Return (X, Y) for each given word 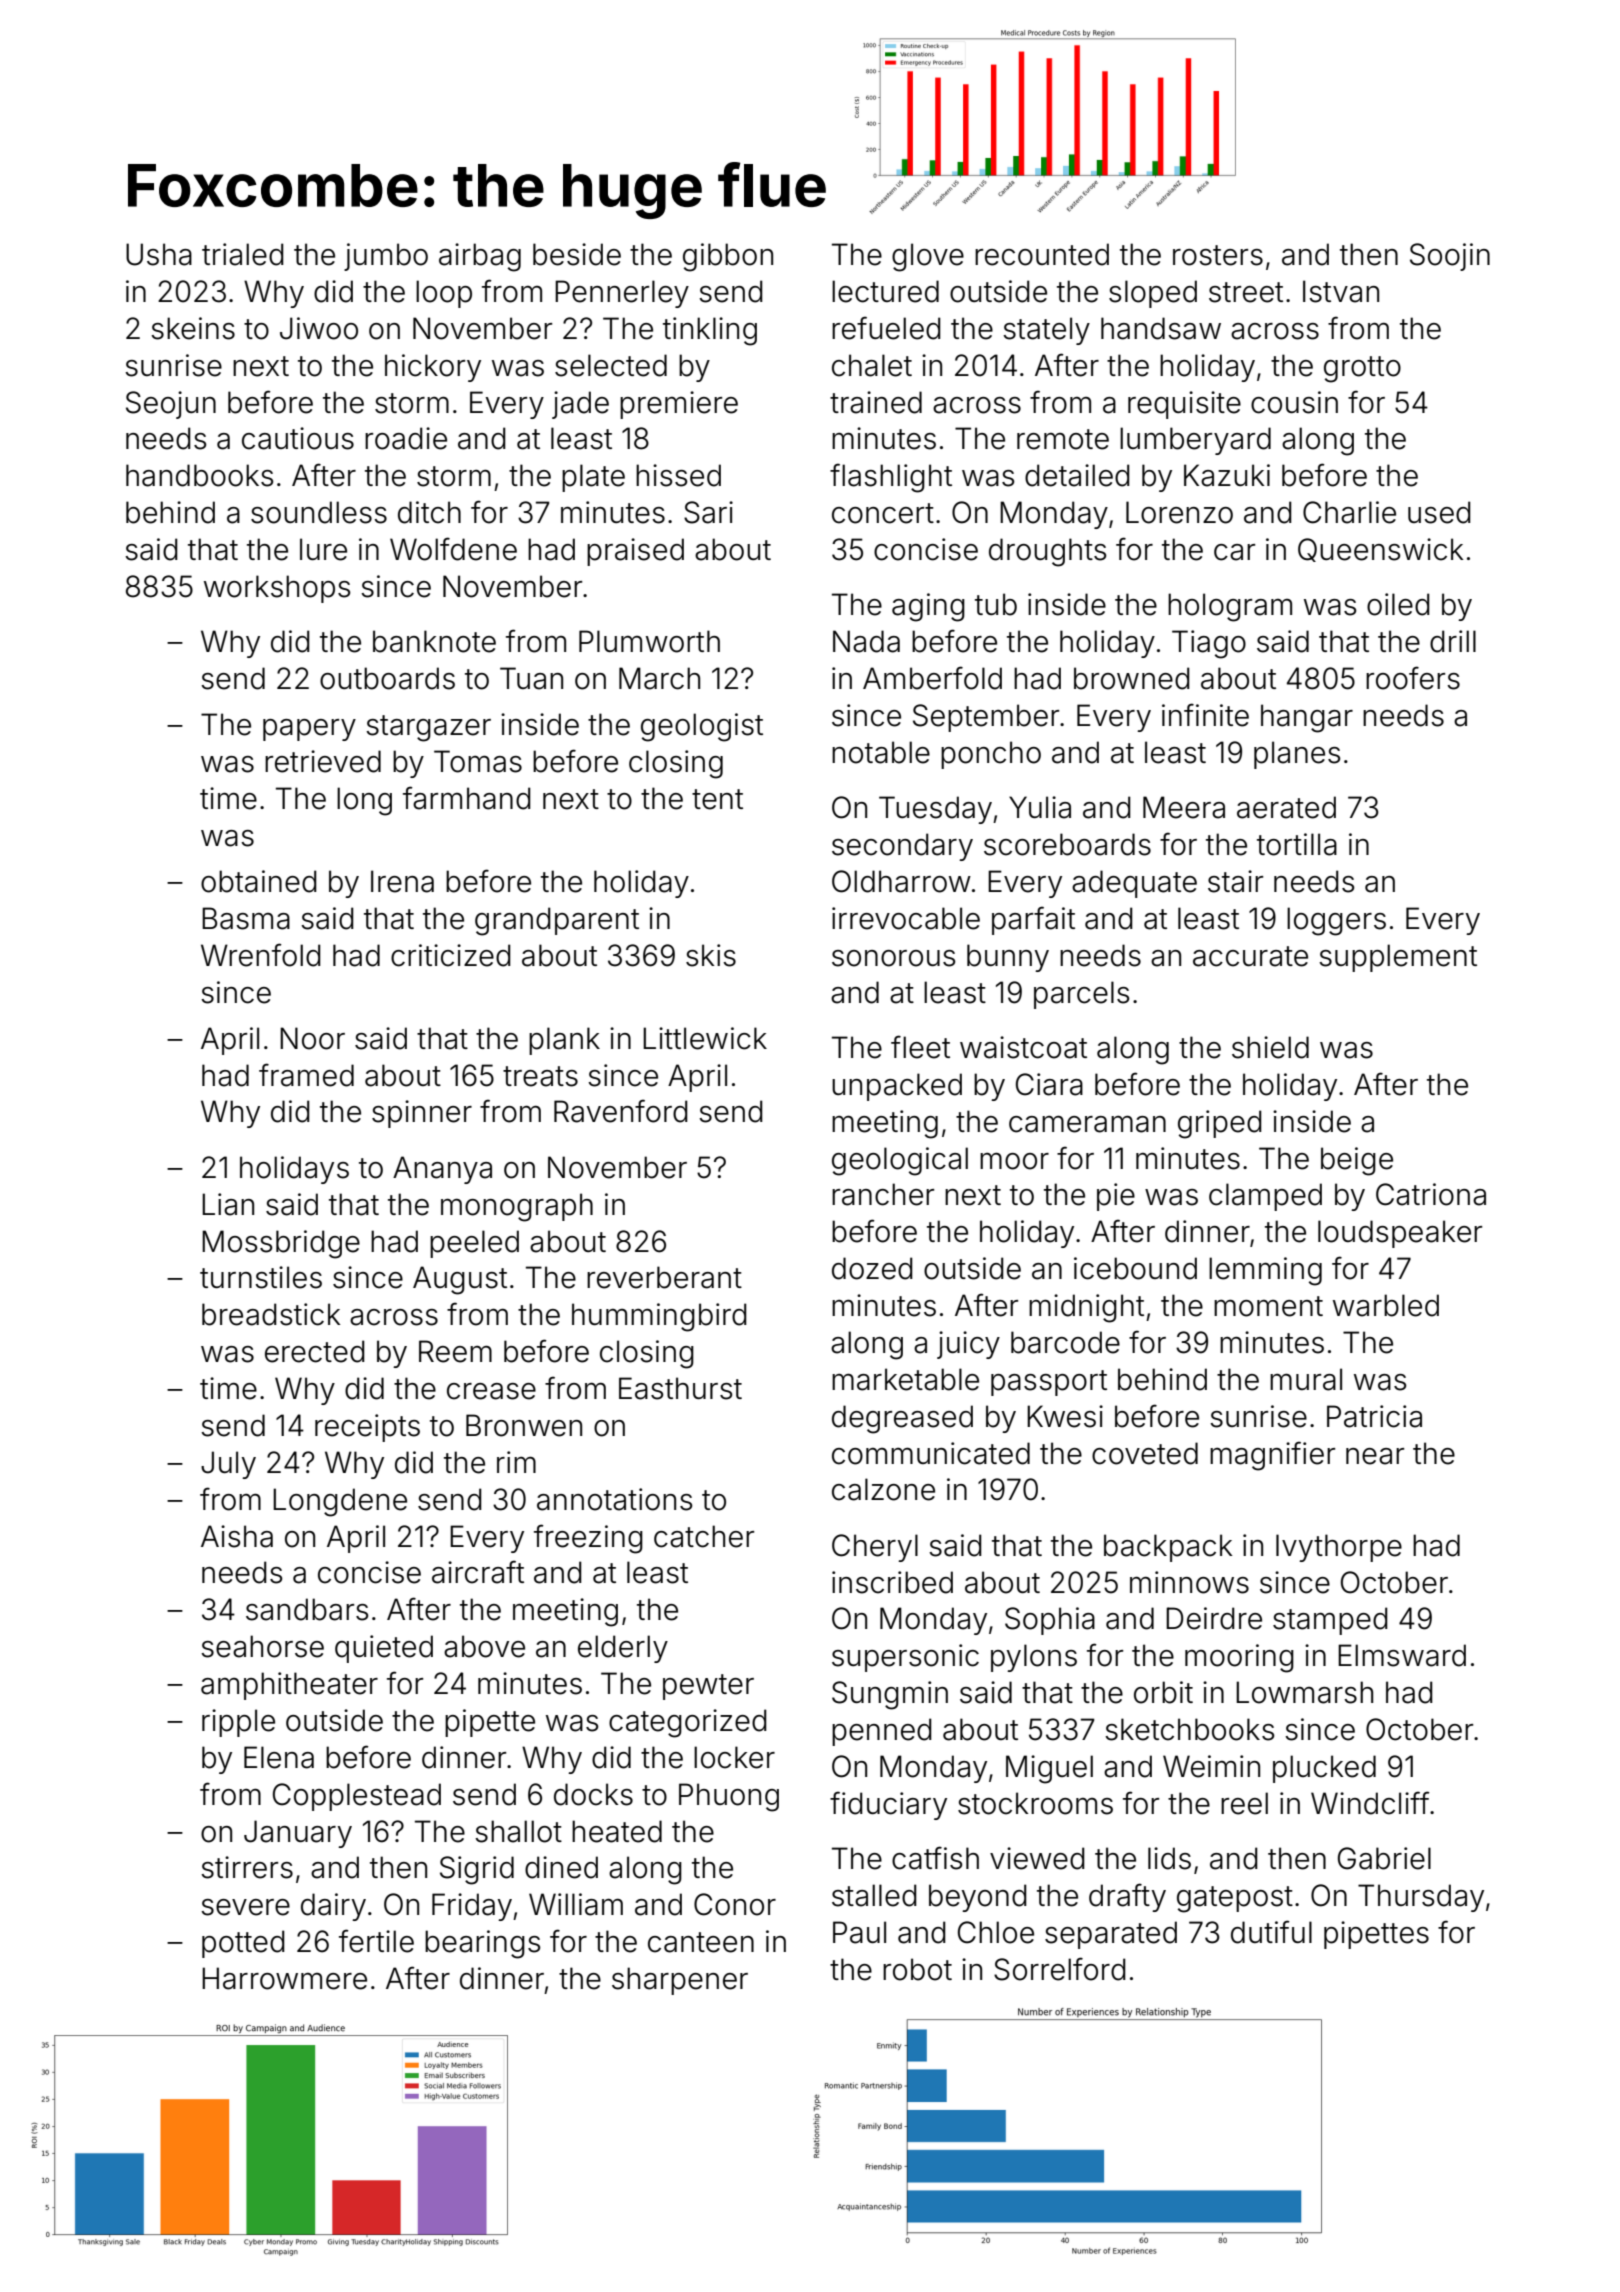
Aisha (237, 1536)
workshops (277, 589)
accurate (1250, 956)
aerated (1286, 807)
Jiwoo (319, 328)
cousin (1294, 402)
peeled (474, 1244)
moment (1268, 1306)
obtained (259, 881)
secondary (902, 847)
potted (243, 1944)
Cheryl (875, 1548)
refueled (886, 328)
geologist (702, 727)
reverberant (664, 1277)
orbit (1163, 1692)
